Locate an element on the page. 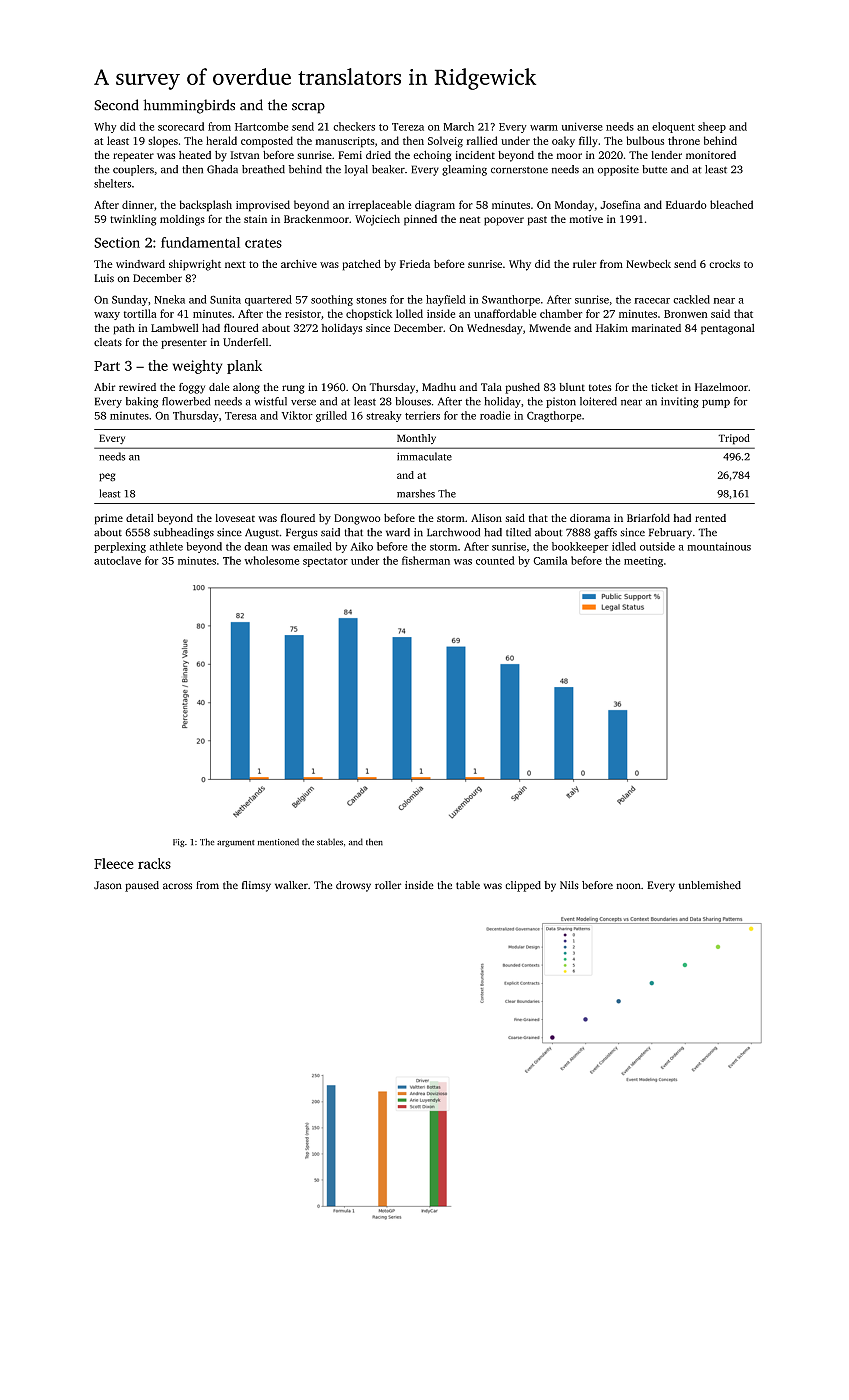 The width and height of the document is (849, 1400). loveseat is located at coordinates (235, 518).
